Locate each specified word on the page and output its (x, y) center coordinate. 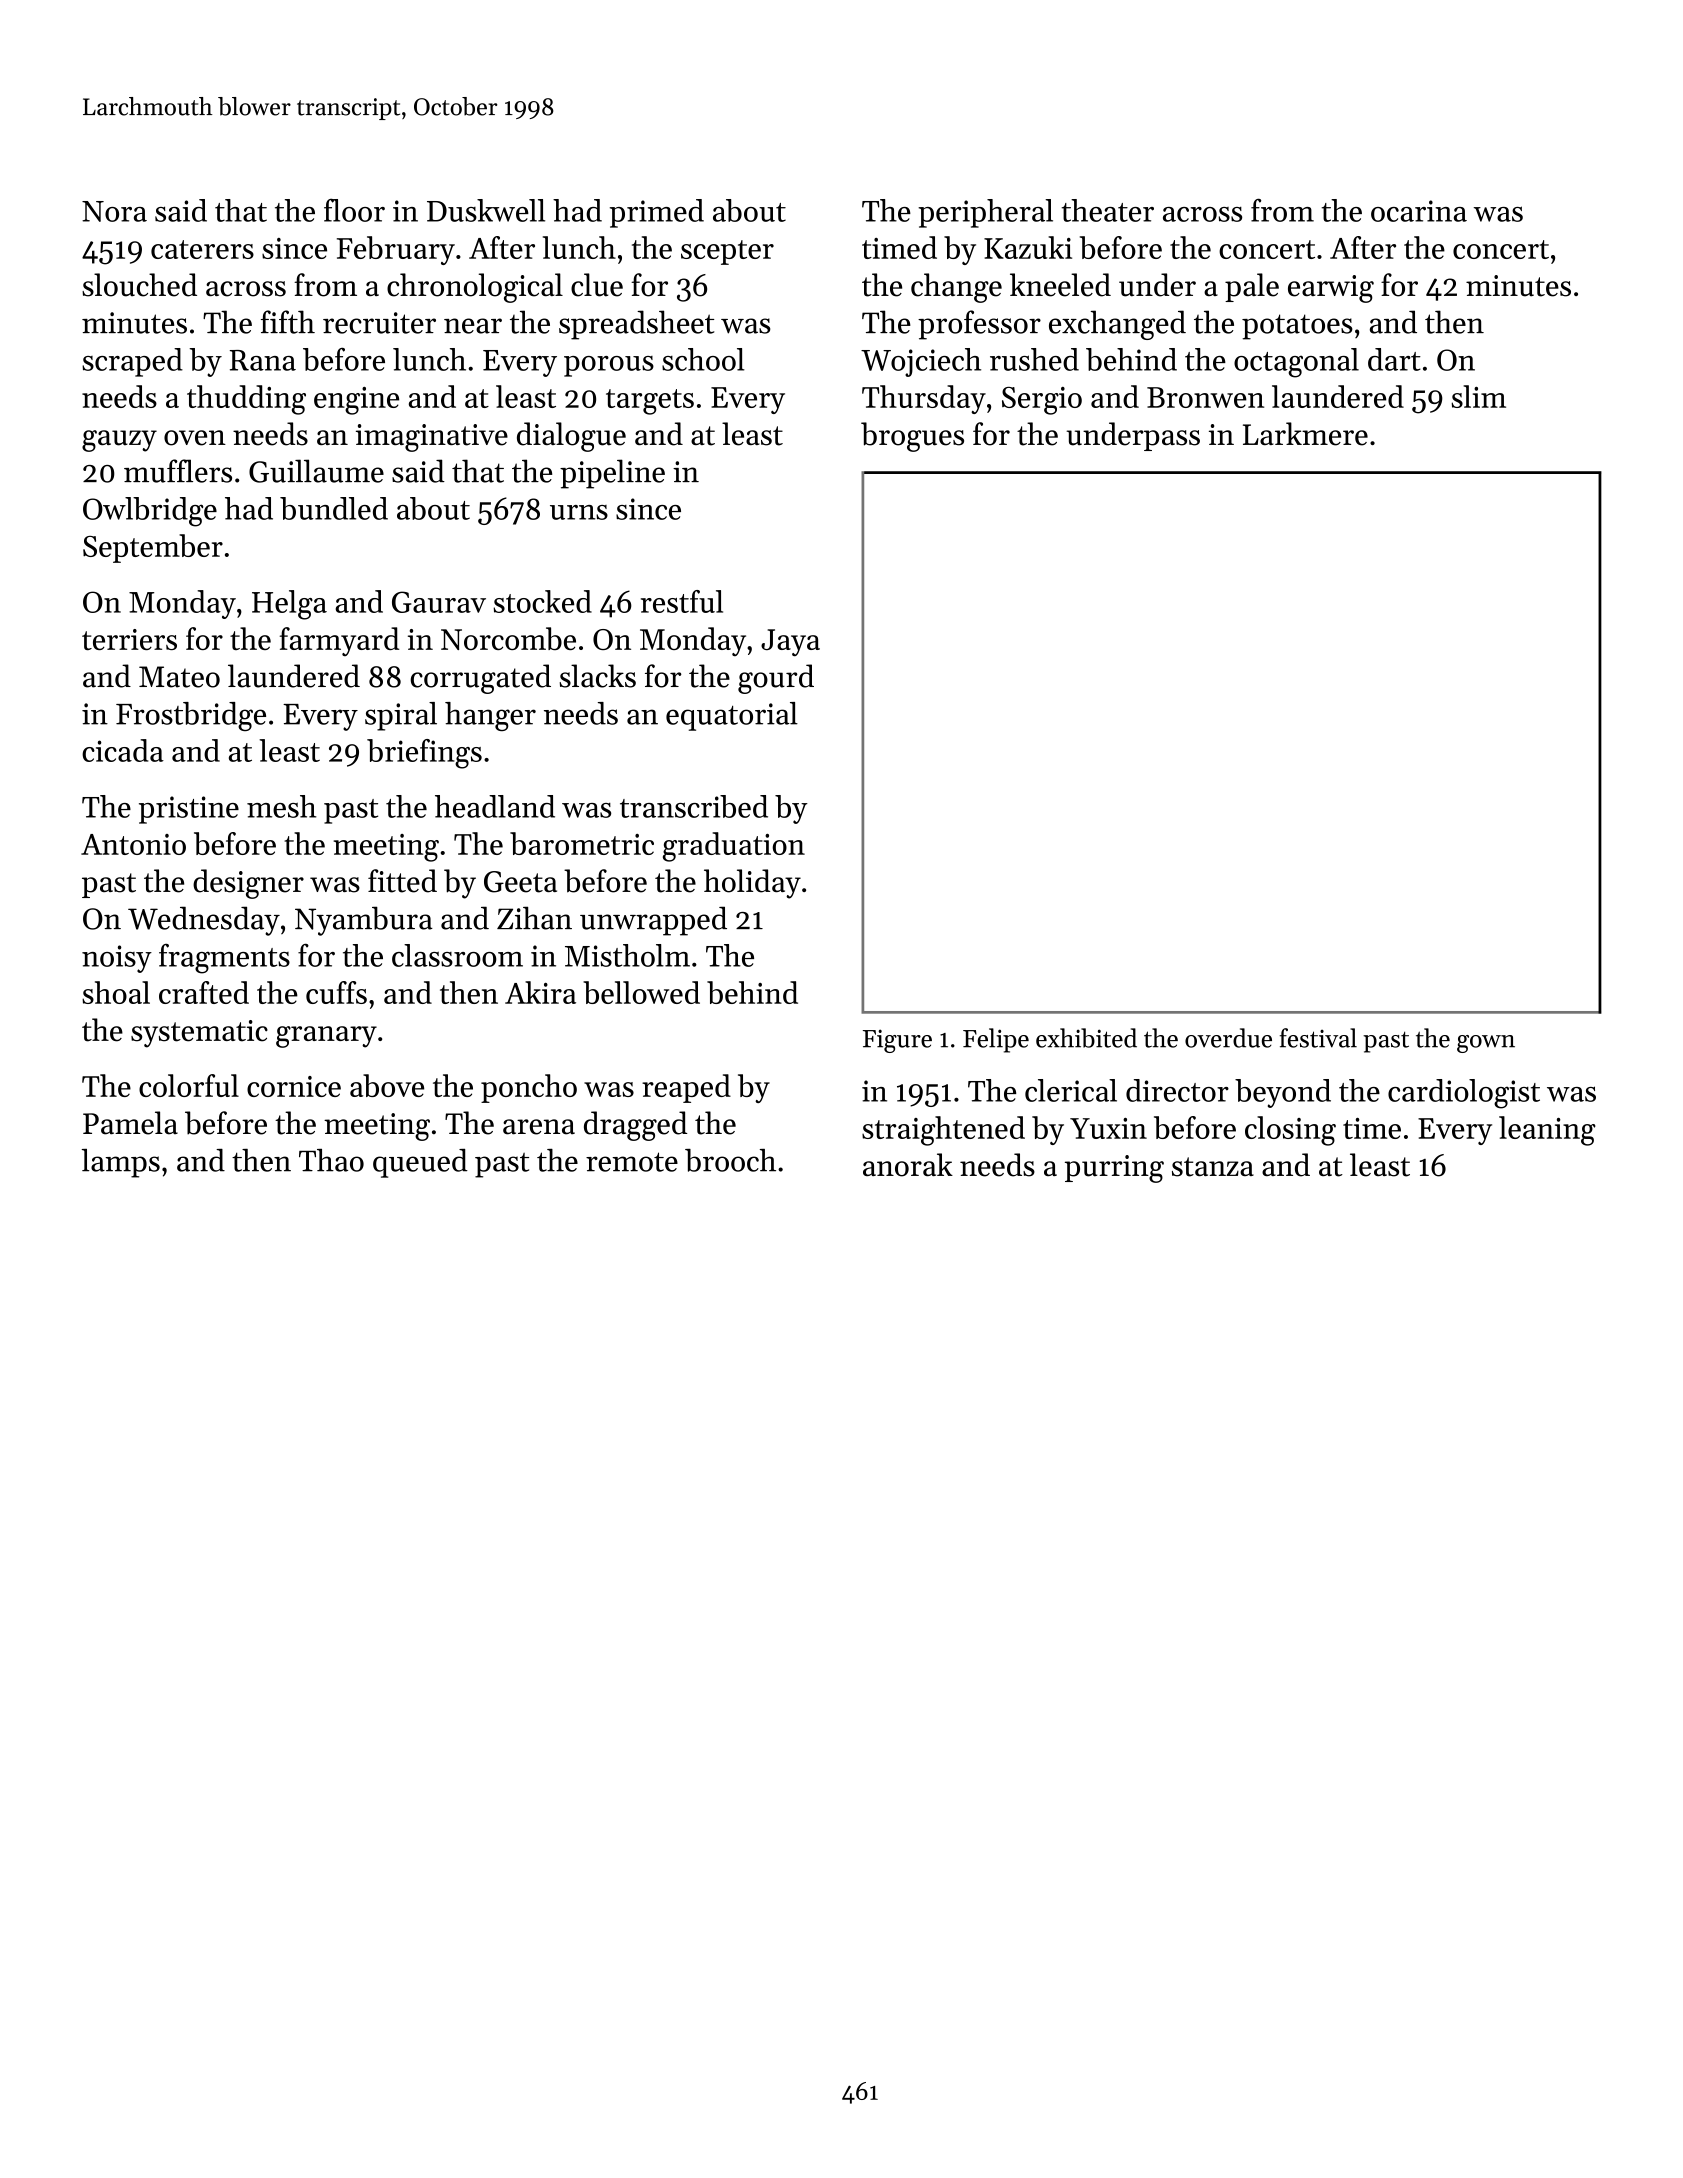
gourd (776, 679)
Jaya (790, 642)
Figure (897, 1041)
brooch (730, 1160)
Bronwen (1205, 397)
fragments (224, 959)
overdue (1228, 1038)
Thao (331, 1160)
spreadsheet (636, 325)
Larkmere (1305, 434)
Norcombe (508, 638)
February (396, 250)
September (153, 548)
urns (579, 512)
